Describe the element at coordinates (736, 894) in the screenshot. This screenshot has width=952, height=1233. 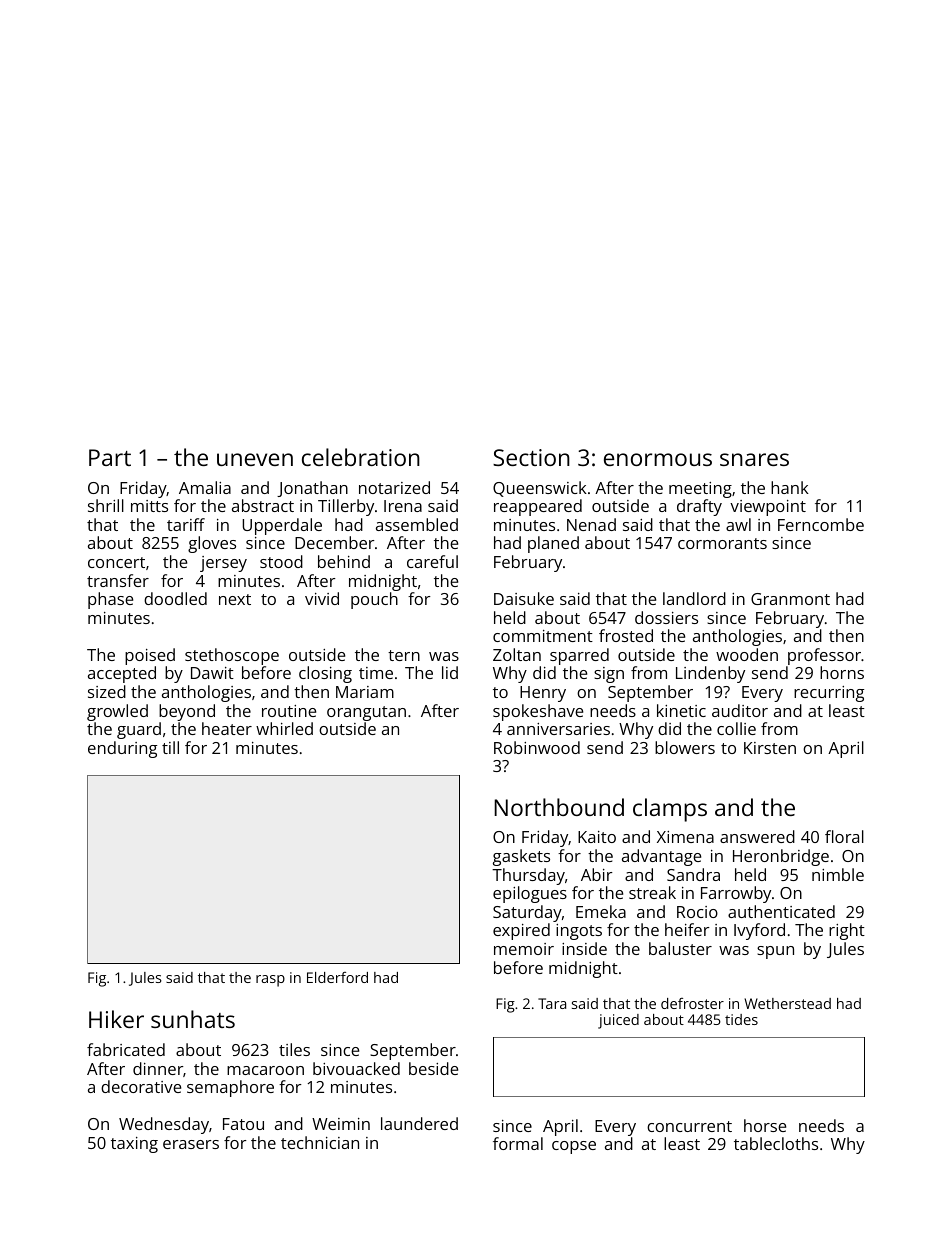
I see `Farrowby` at that location.
